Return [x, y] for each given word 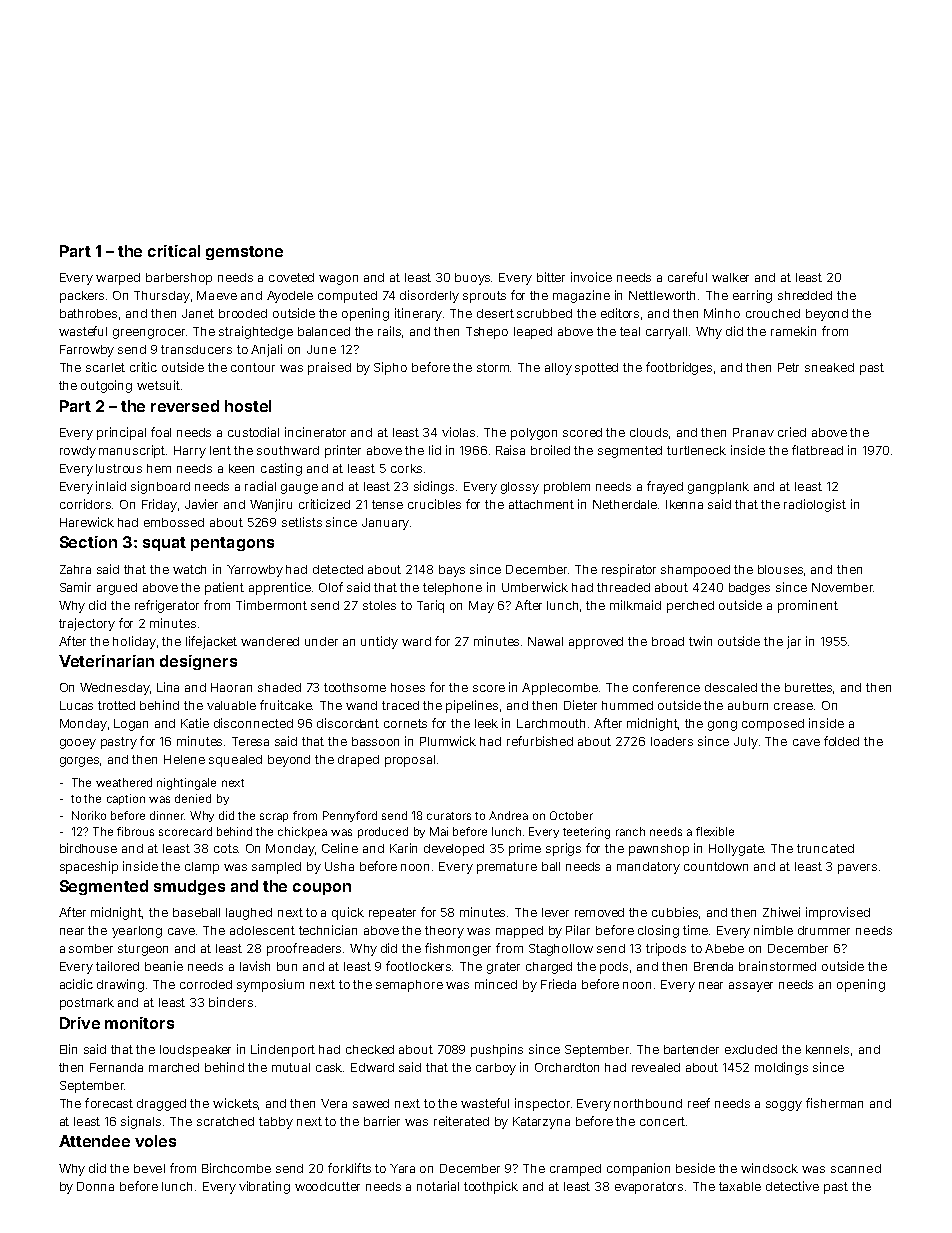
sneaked [829, 367]
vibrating [264, 1187]
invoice [591, 277]
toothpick [491, 1187]
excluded [751, 1049]
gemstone [244, 253]
